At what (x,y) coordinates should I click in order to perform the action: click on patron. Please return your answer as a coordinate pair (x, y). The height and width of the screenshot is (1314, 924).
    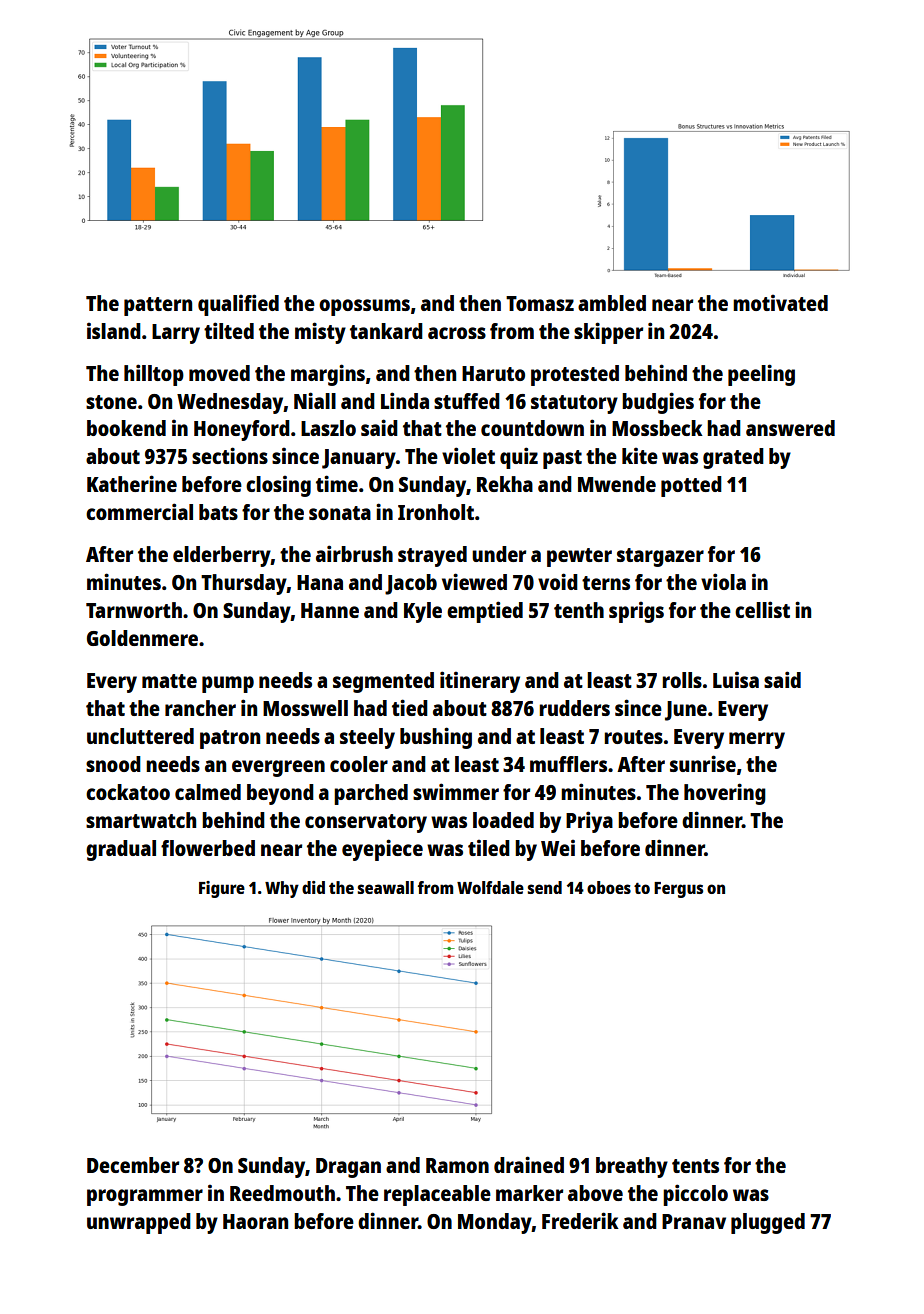
    Looking at the image, I should click on (230, 739).
